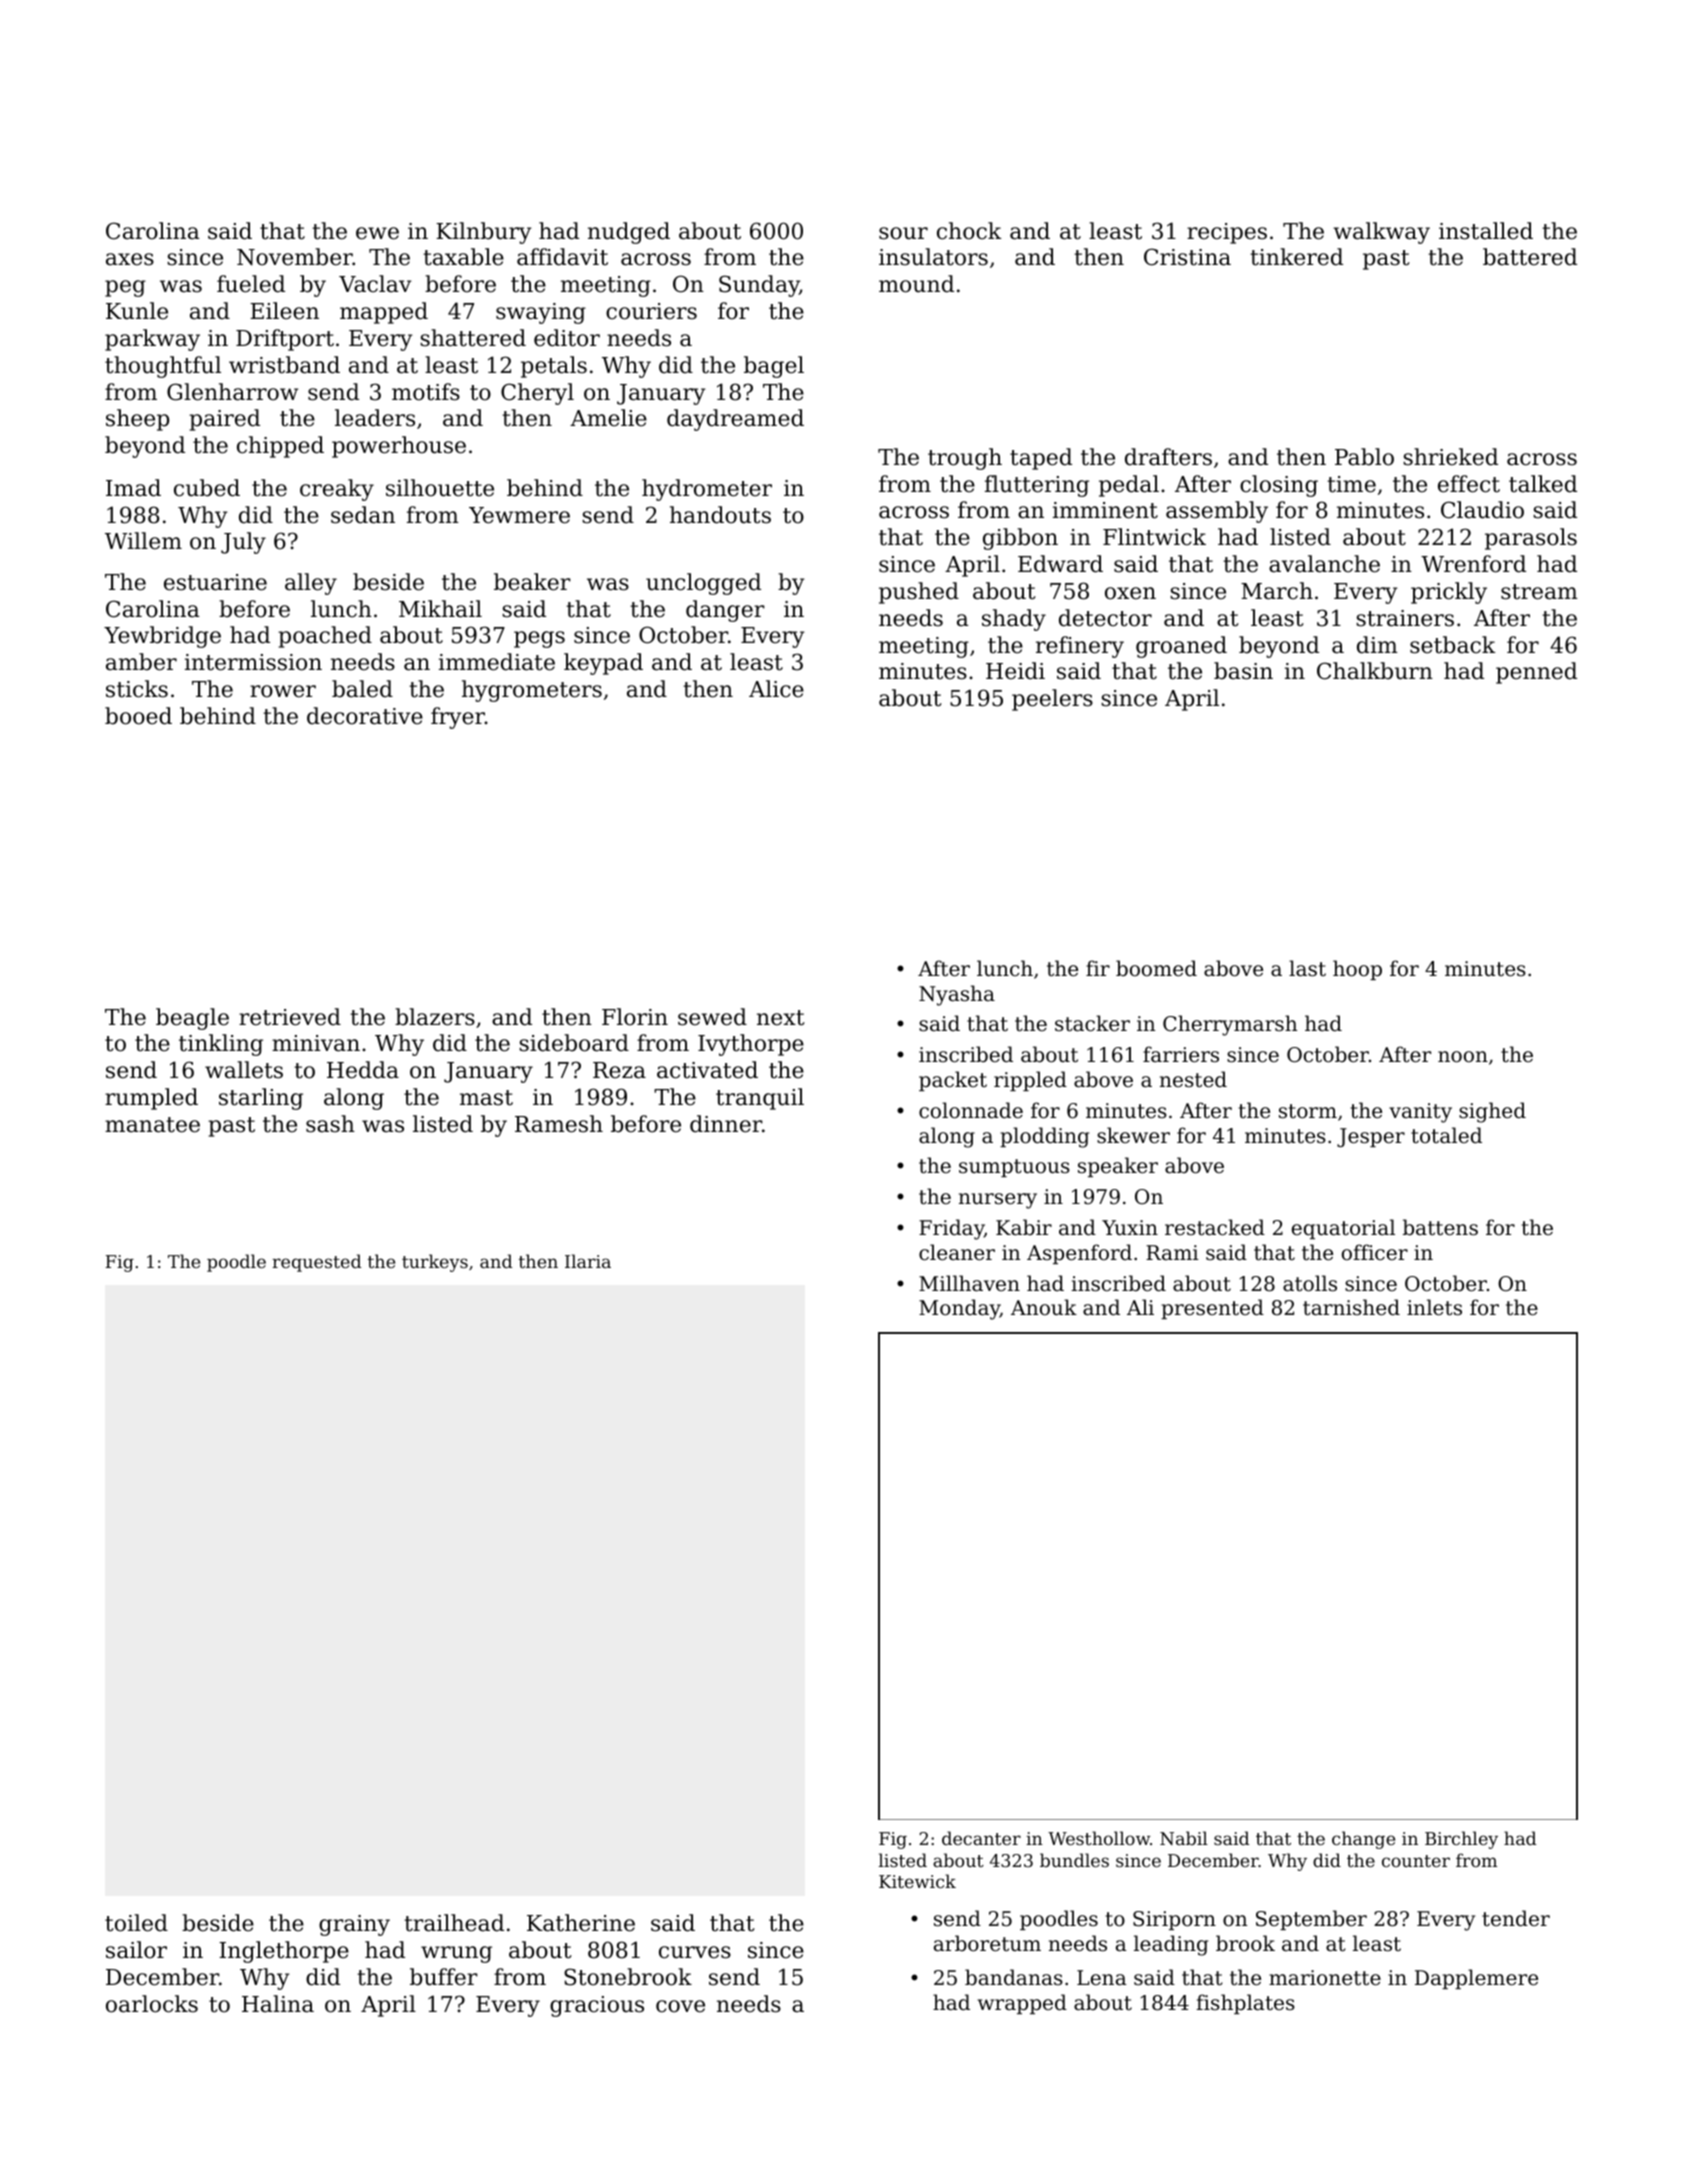  What do you see at coordinates (959, 1309) in the image?
I see `Monday` at bounding box center [959, 1309].
